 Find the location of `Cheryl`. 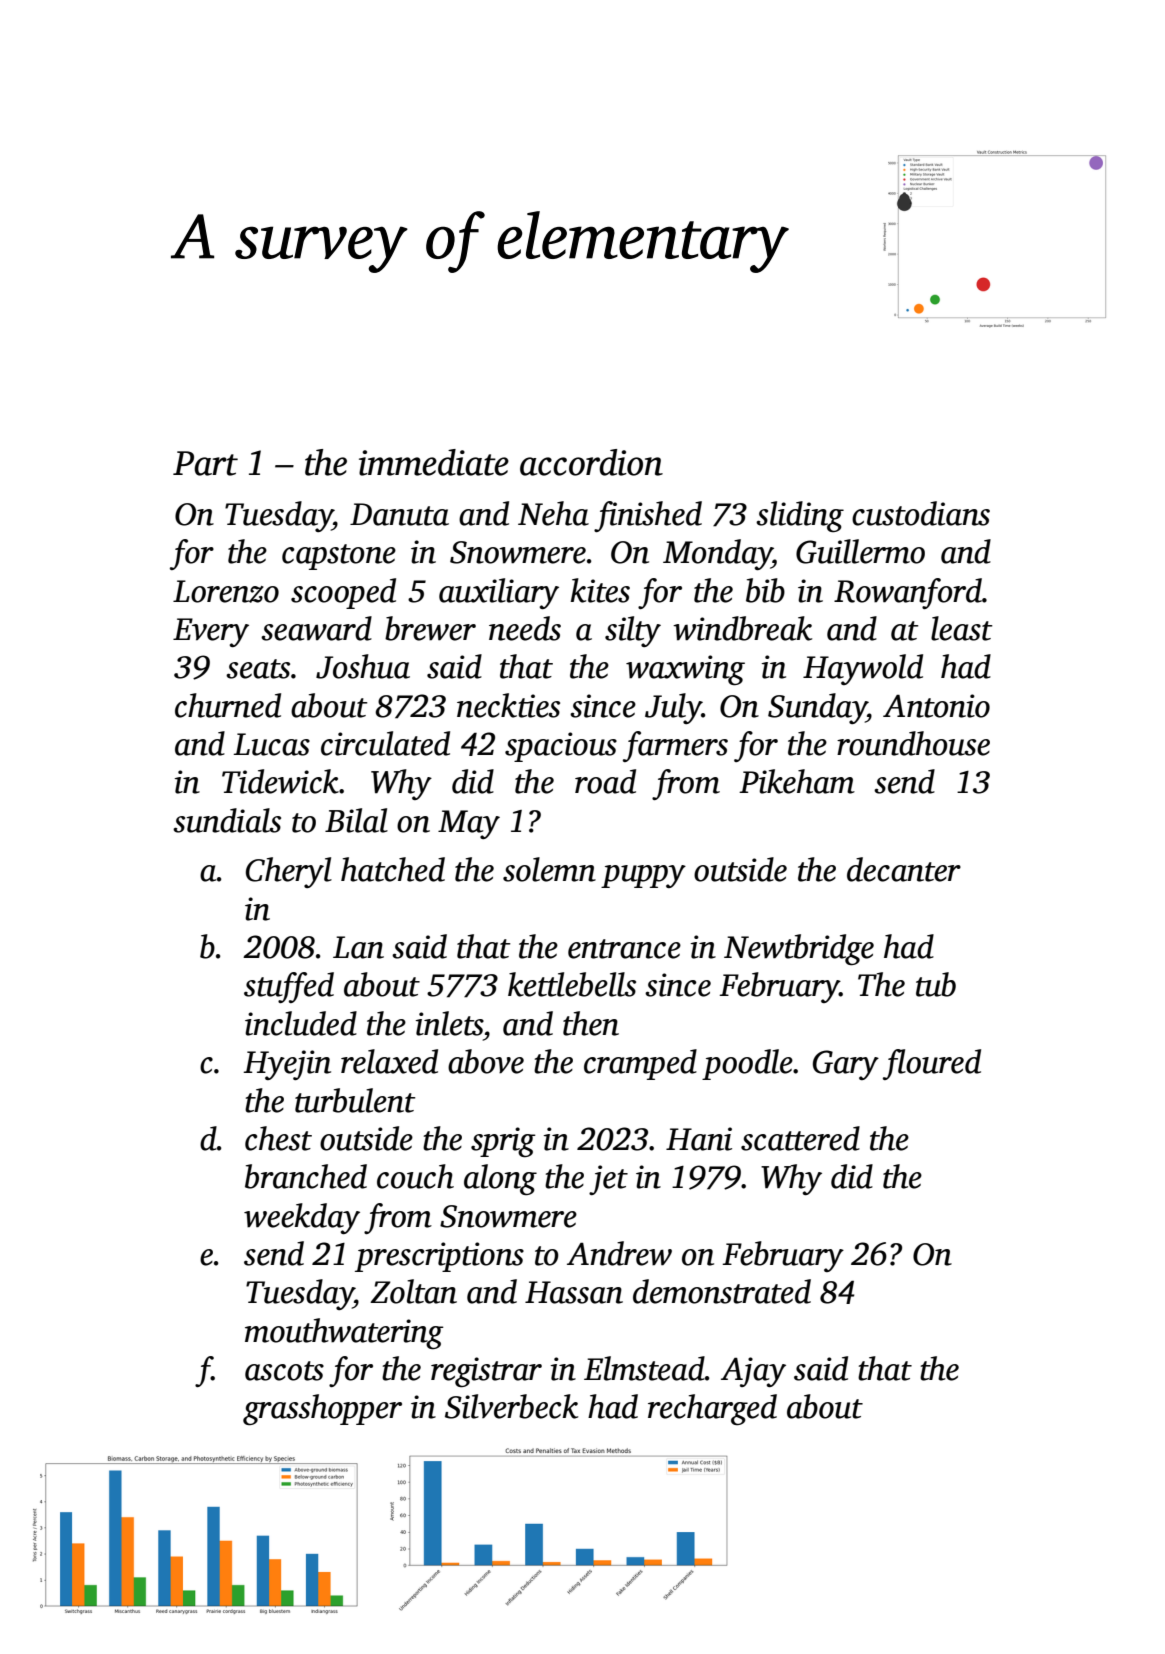

Cheryl is located at coordinates (289, 872).
